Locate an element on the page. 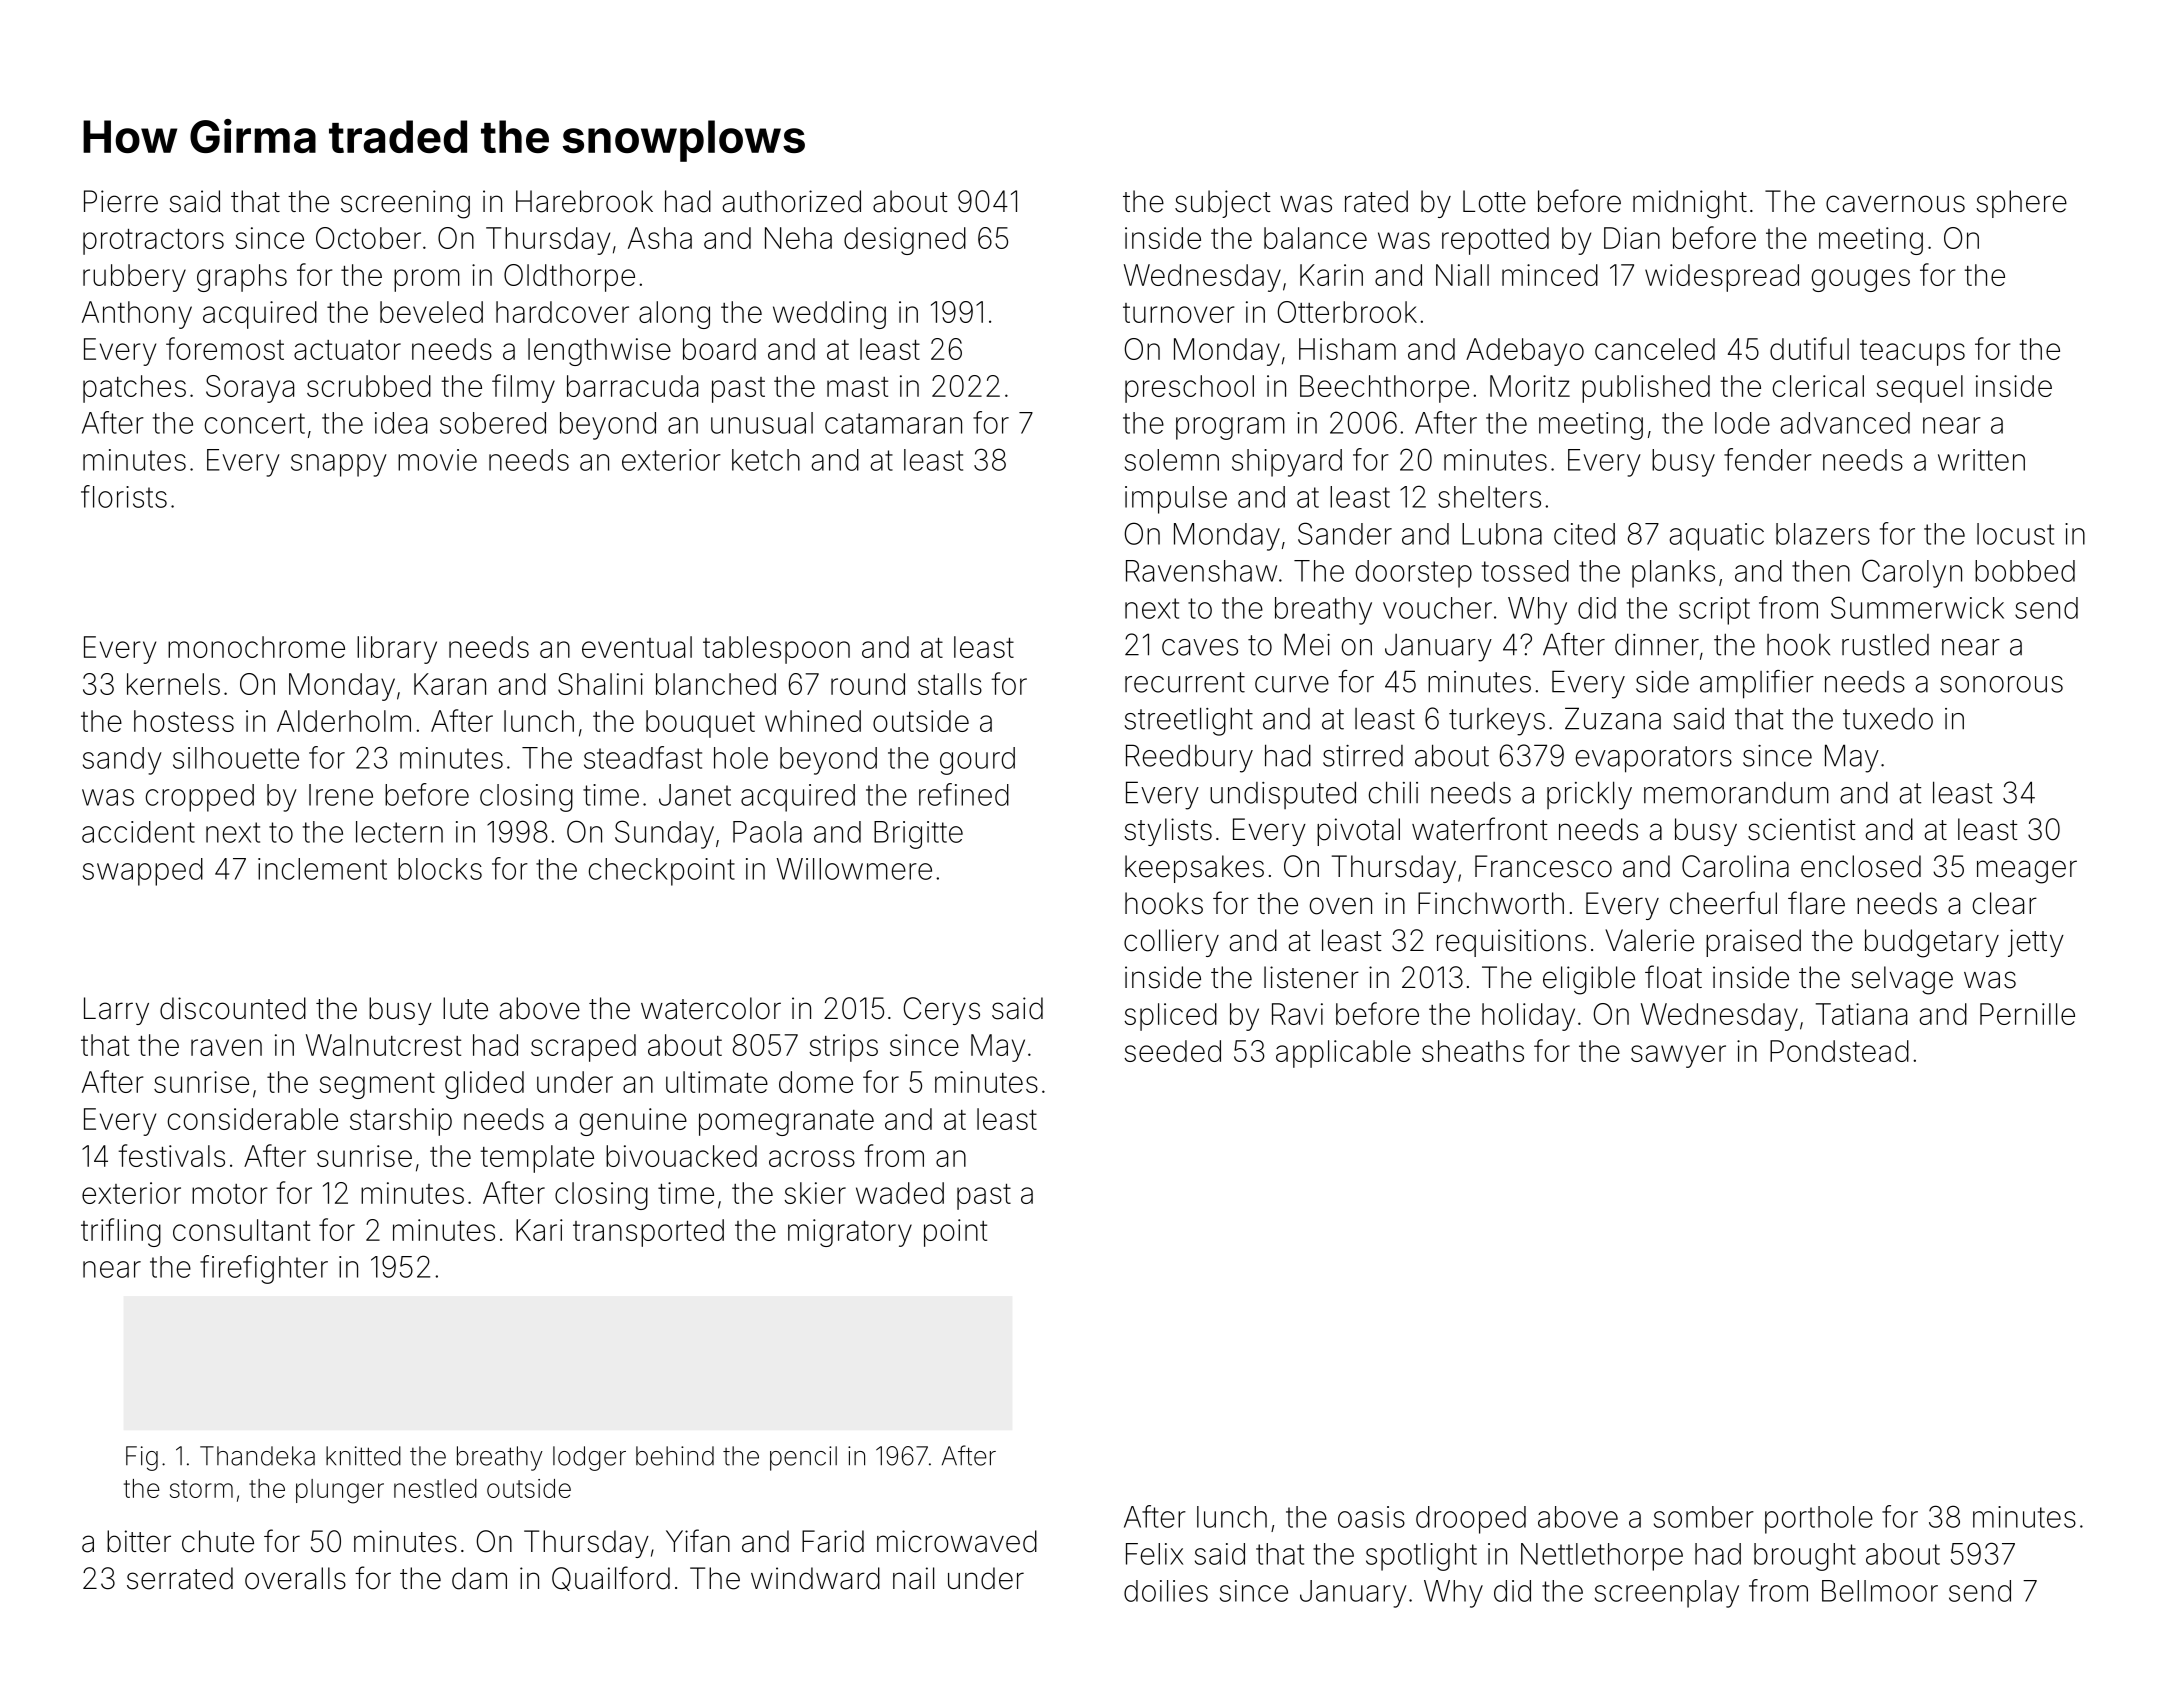 The height and width of the page is (1683, 2178). Farid is located at coordinates (833, 1541).
